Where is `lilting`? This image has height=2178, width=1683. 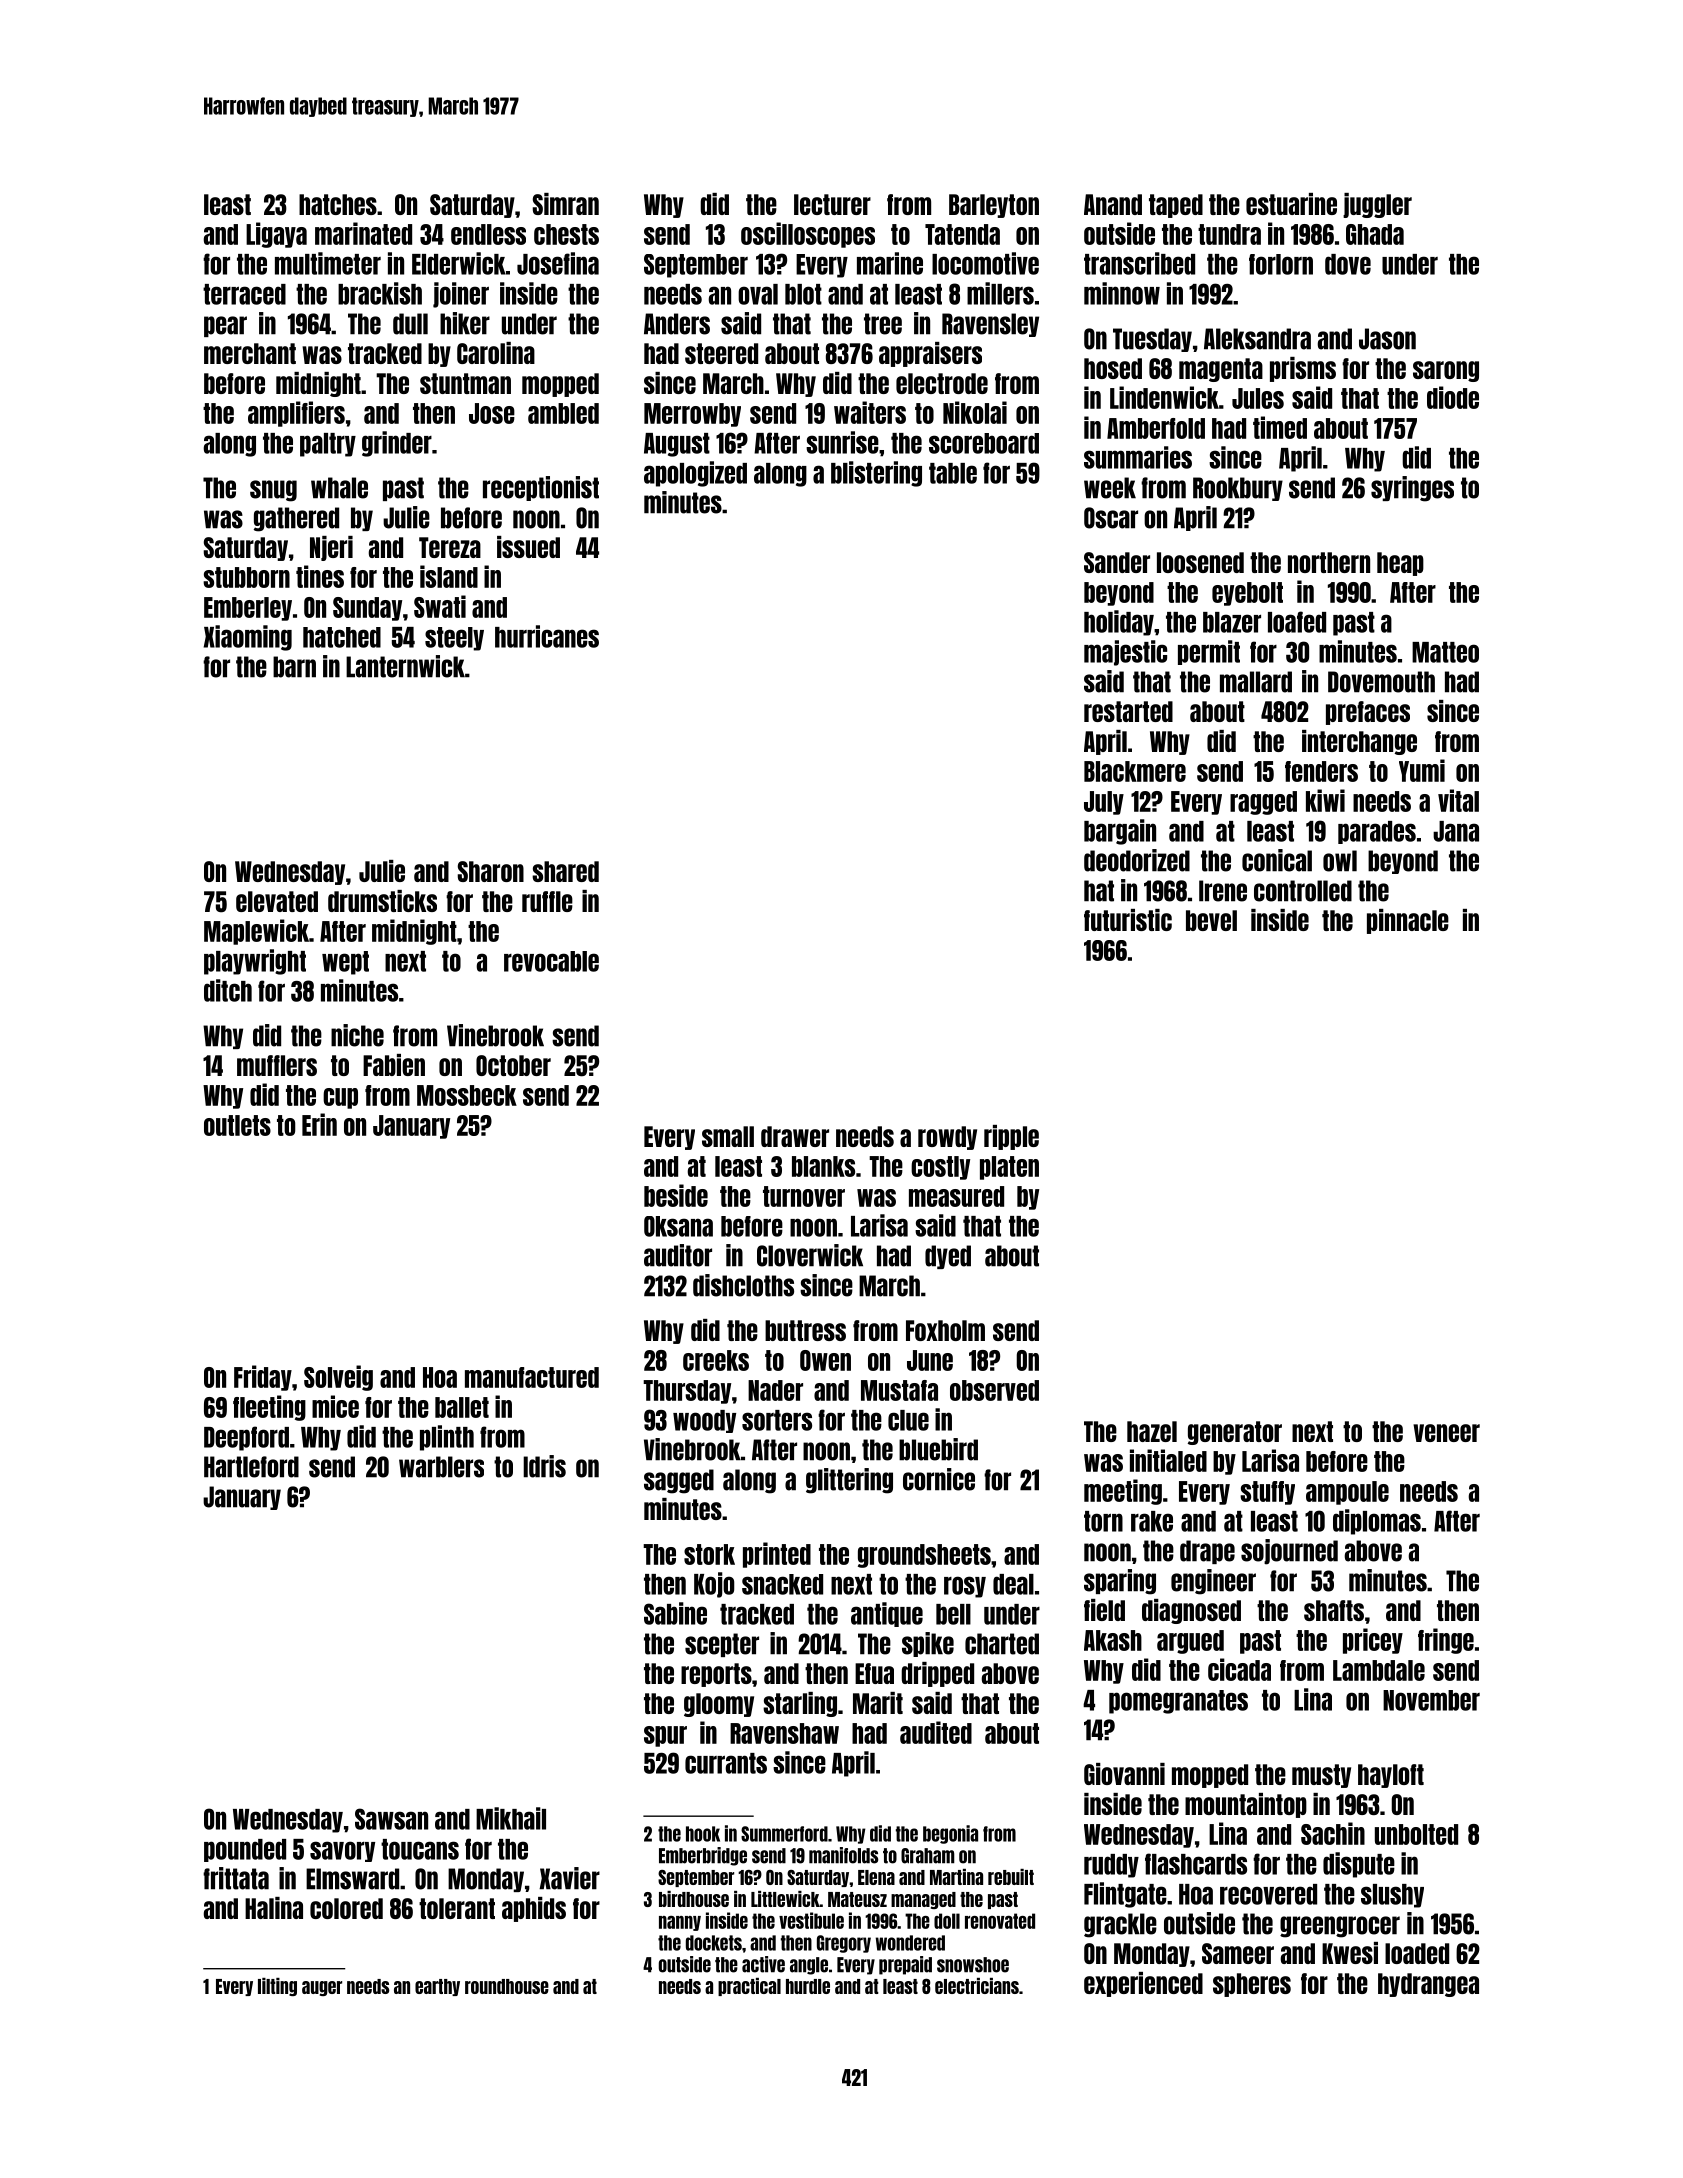 lilting is located at coordinates (277, 1987).
